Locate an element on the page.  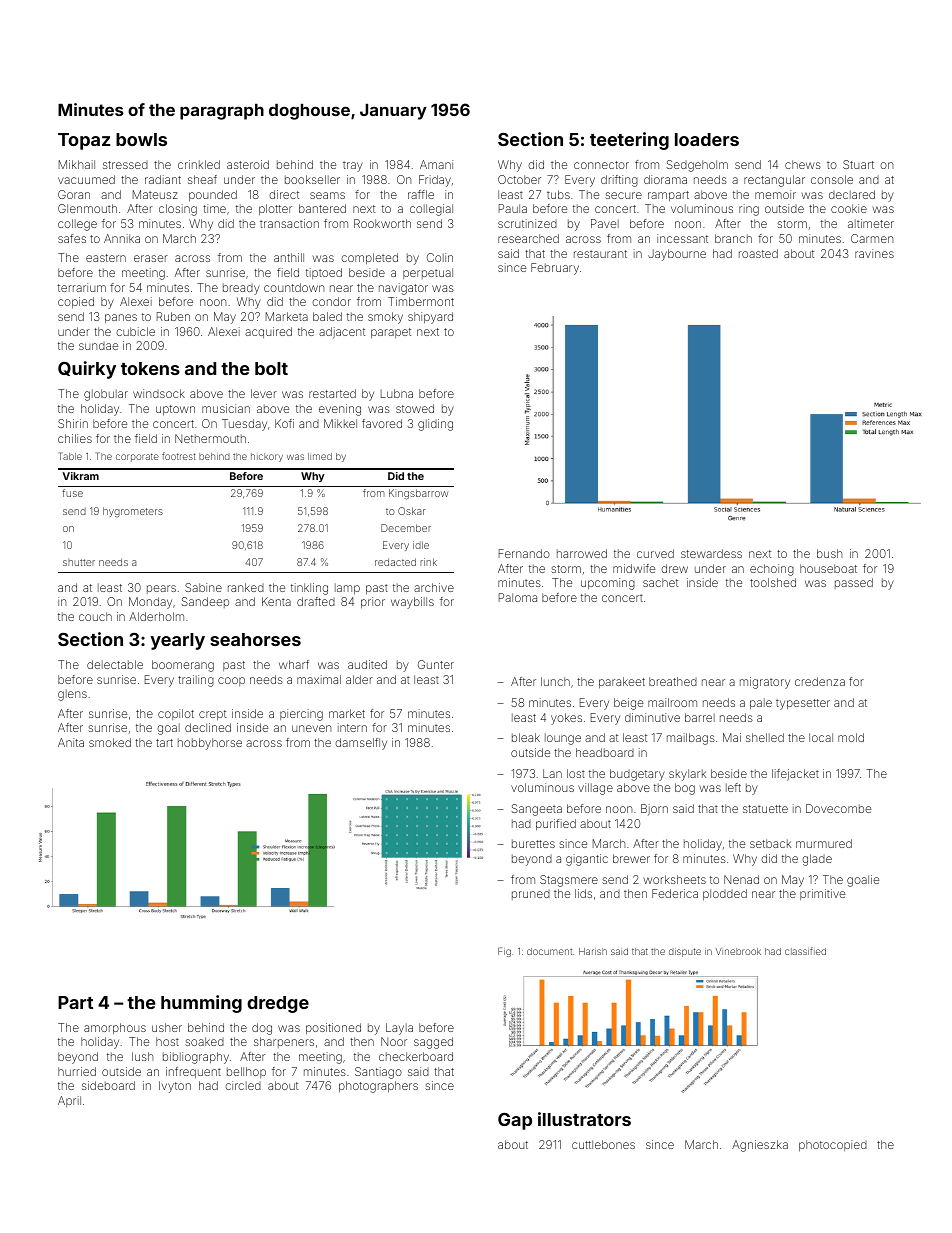
Stuart is located at coordinates (858, 164).
